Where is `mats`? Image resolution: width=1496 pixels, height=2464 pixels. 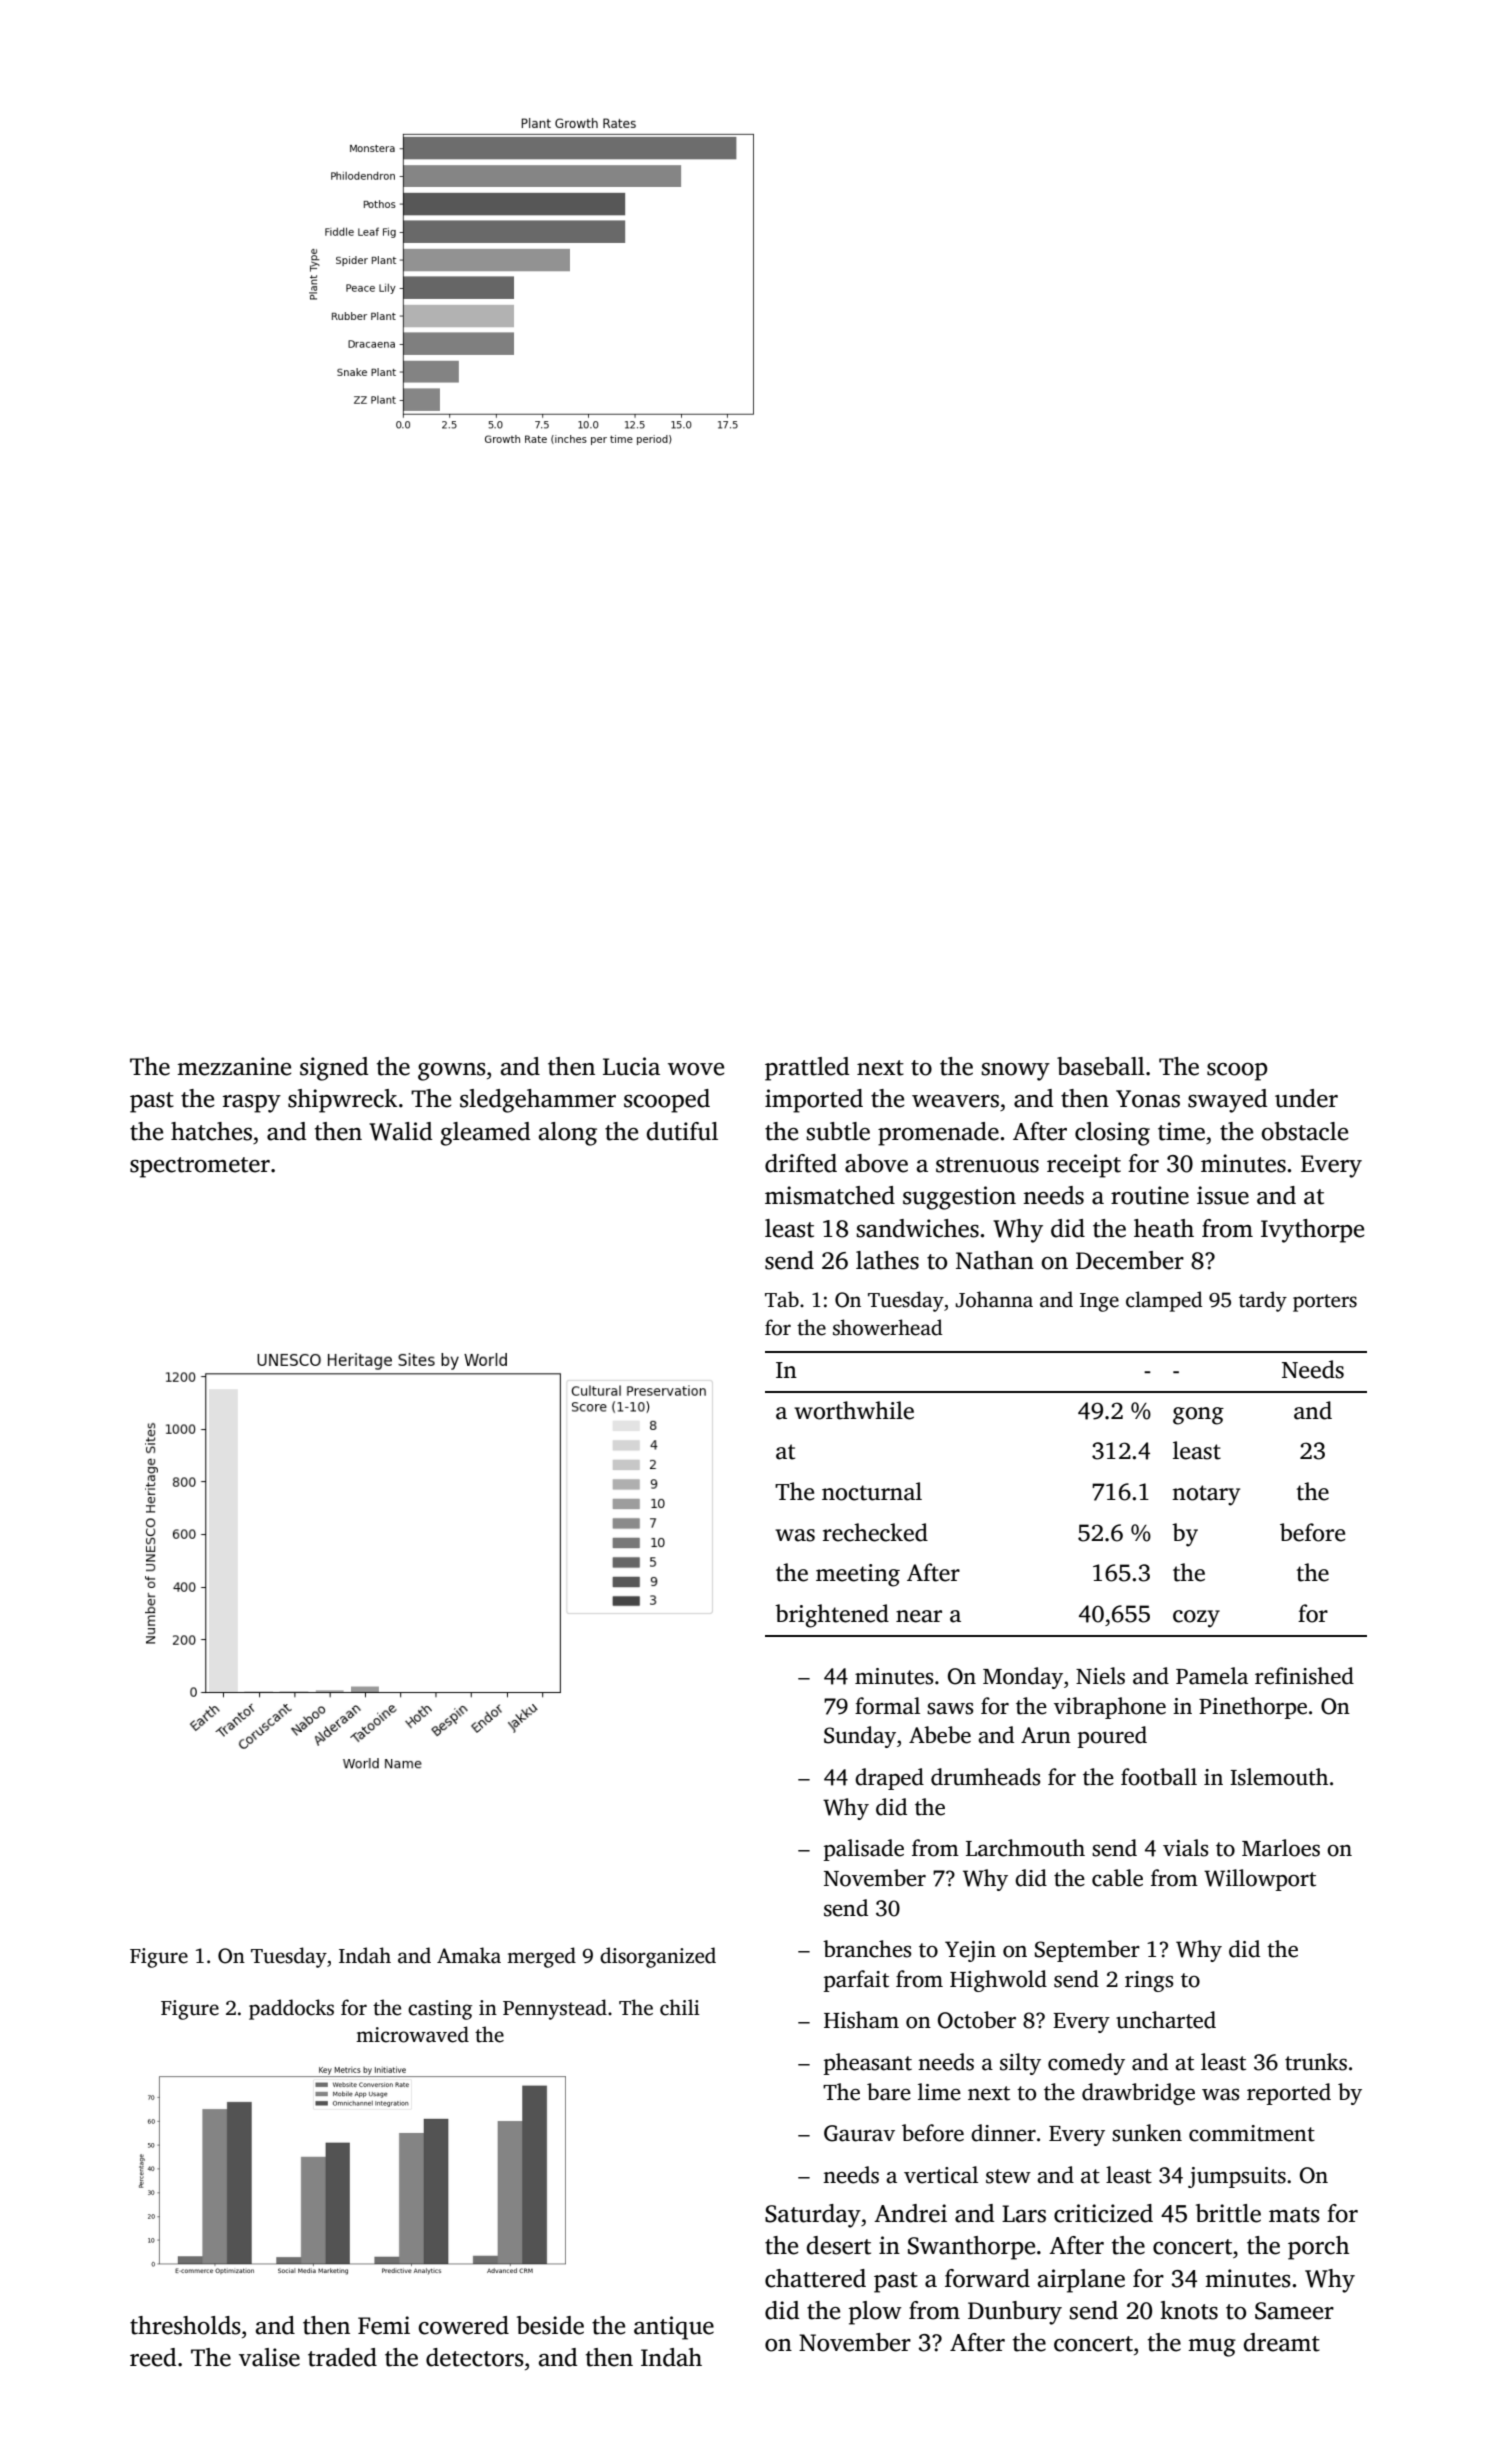
mats is located at coordinates (1294, 2215).
